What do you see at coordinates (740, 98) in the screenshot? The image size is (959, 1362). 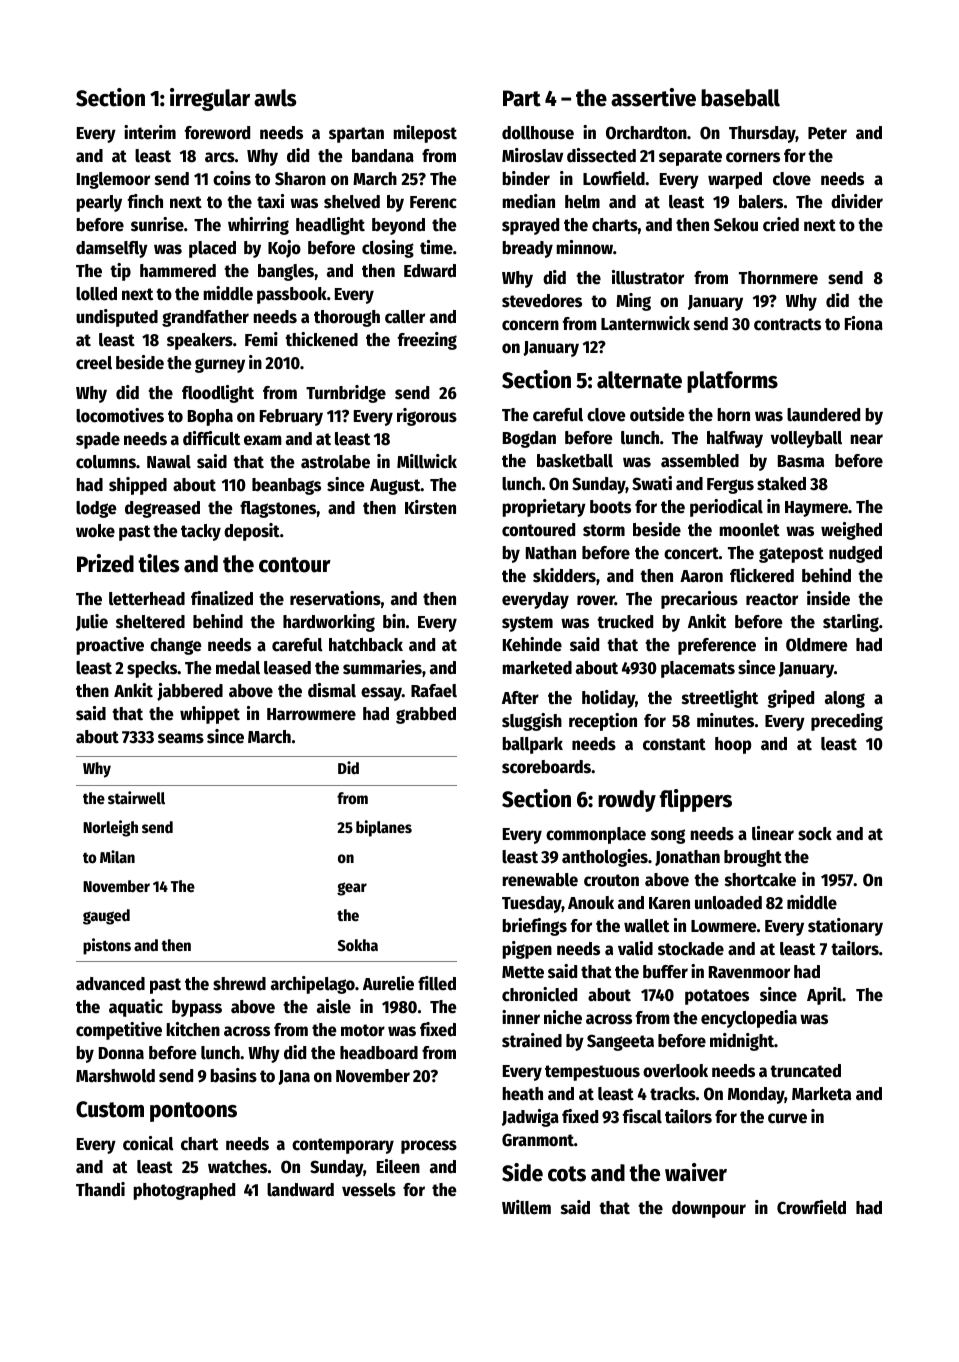 I see `baseball` at bounding box center [740, 98].
